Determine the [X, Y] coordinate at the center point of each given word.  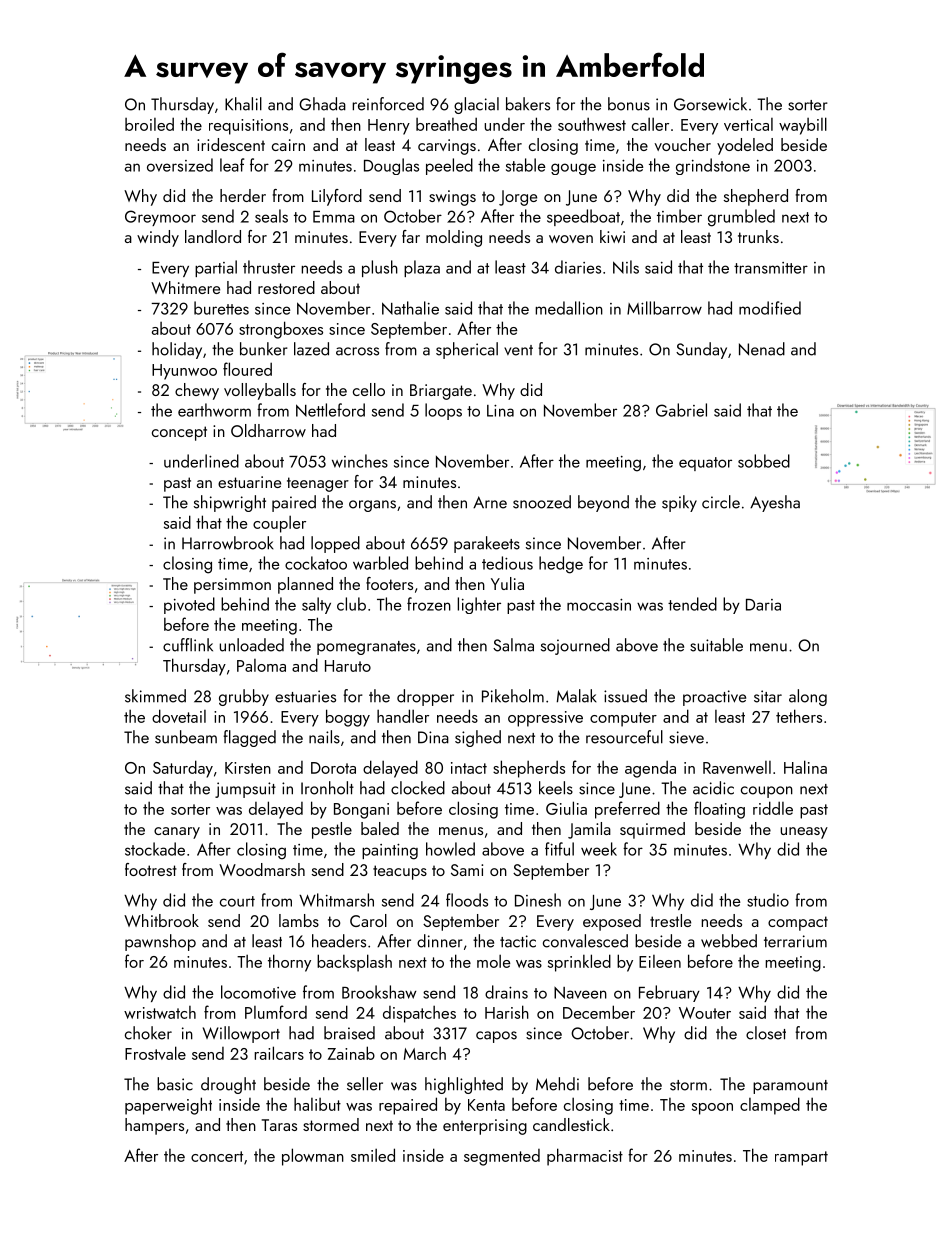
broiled [149, 124]
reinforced [388, 104]
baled [380, 828]
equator [705, 464]
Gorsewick [710, 104]
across [357, 351]
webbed [729, 941]
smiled [373, 1155]
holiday [177, 350]
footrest [151, 869]
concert [217, 1156]
